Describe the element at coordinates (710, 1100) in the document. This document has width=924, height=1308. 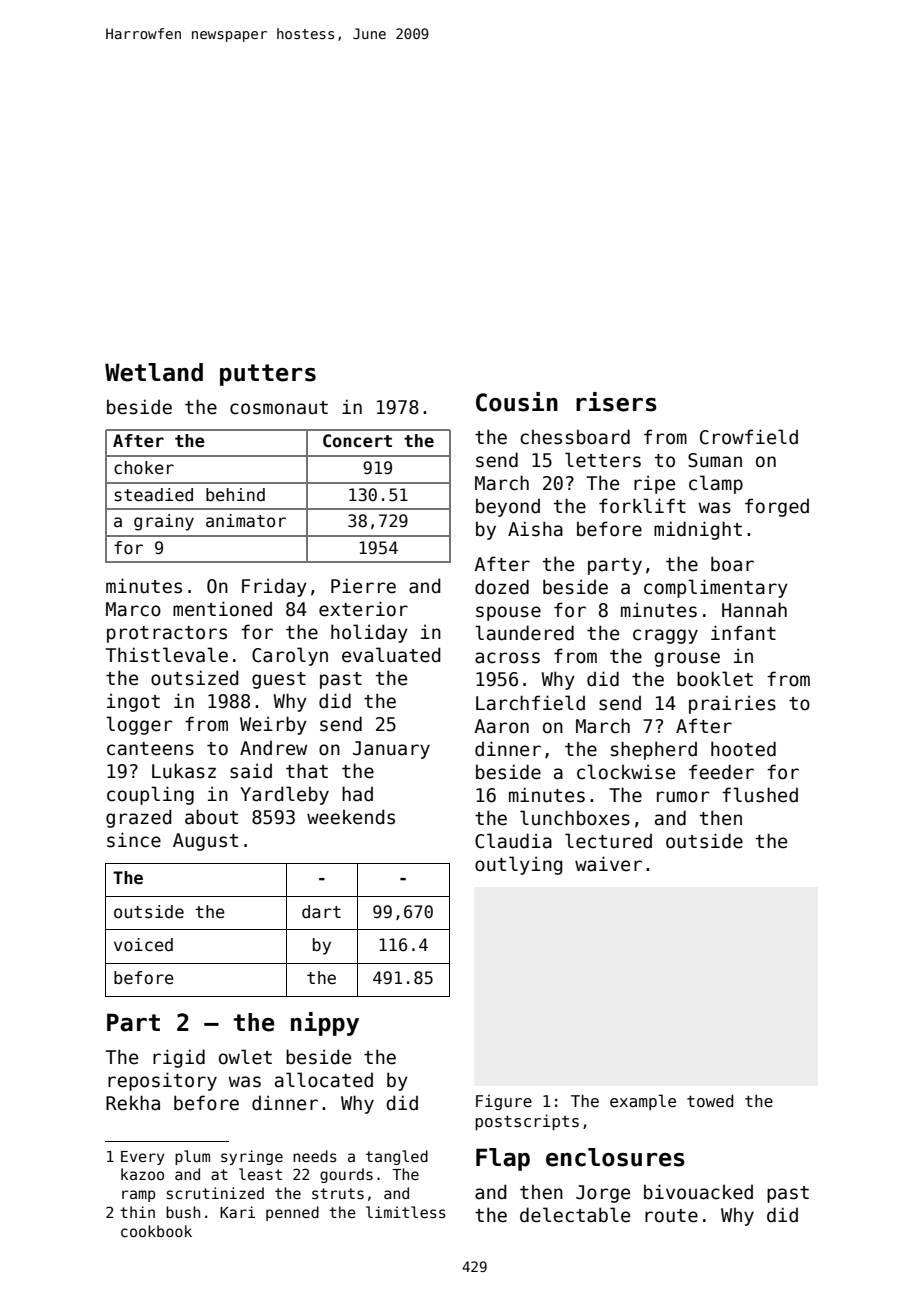
I see `towed` at that location.
